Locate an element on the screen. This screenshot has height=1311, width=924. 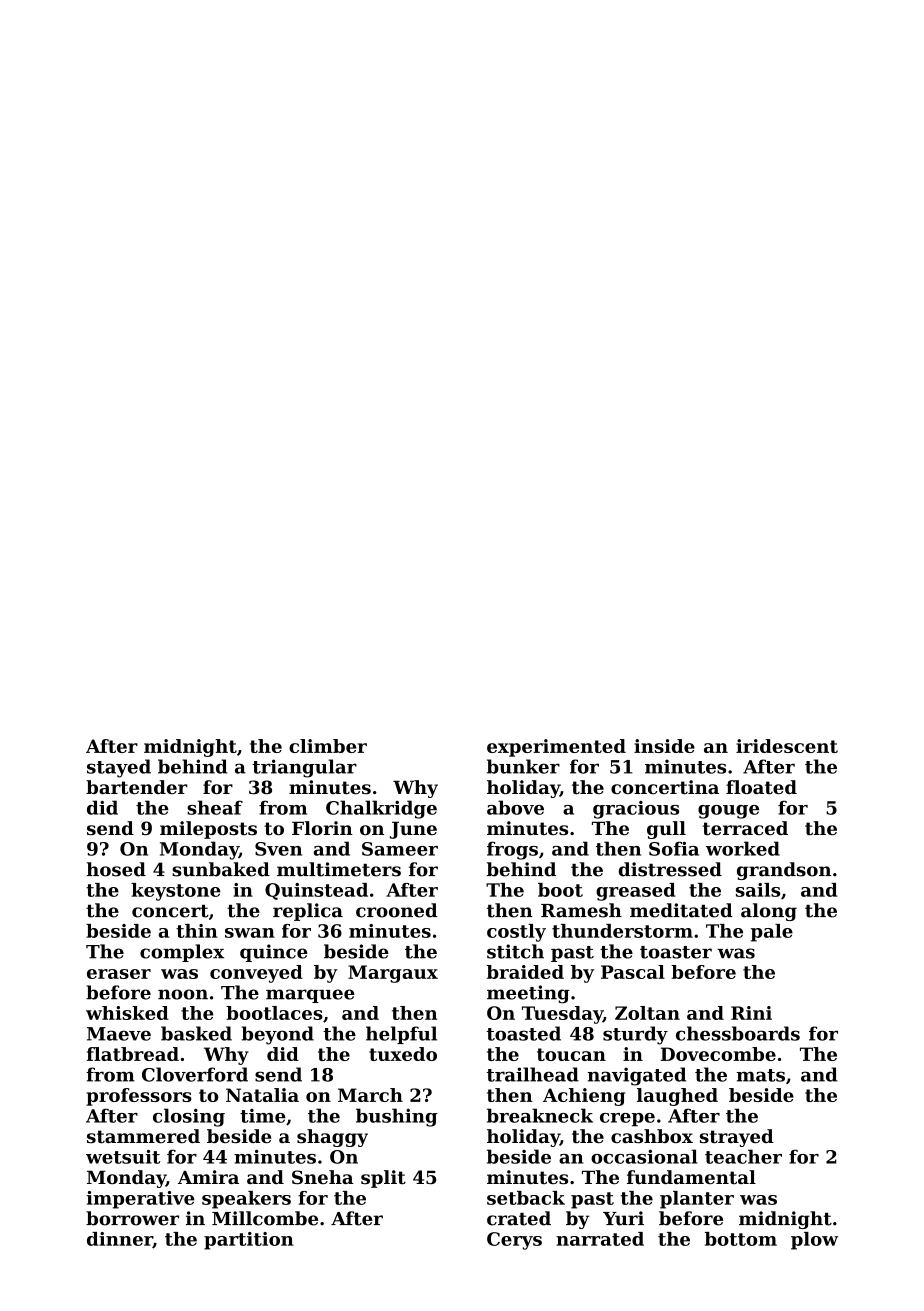
gull is located at coordinates (666, 830).
